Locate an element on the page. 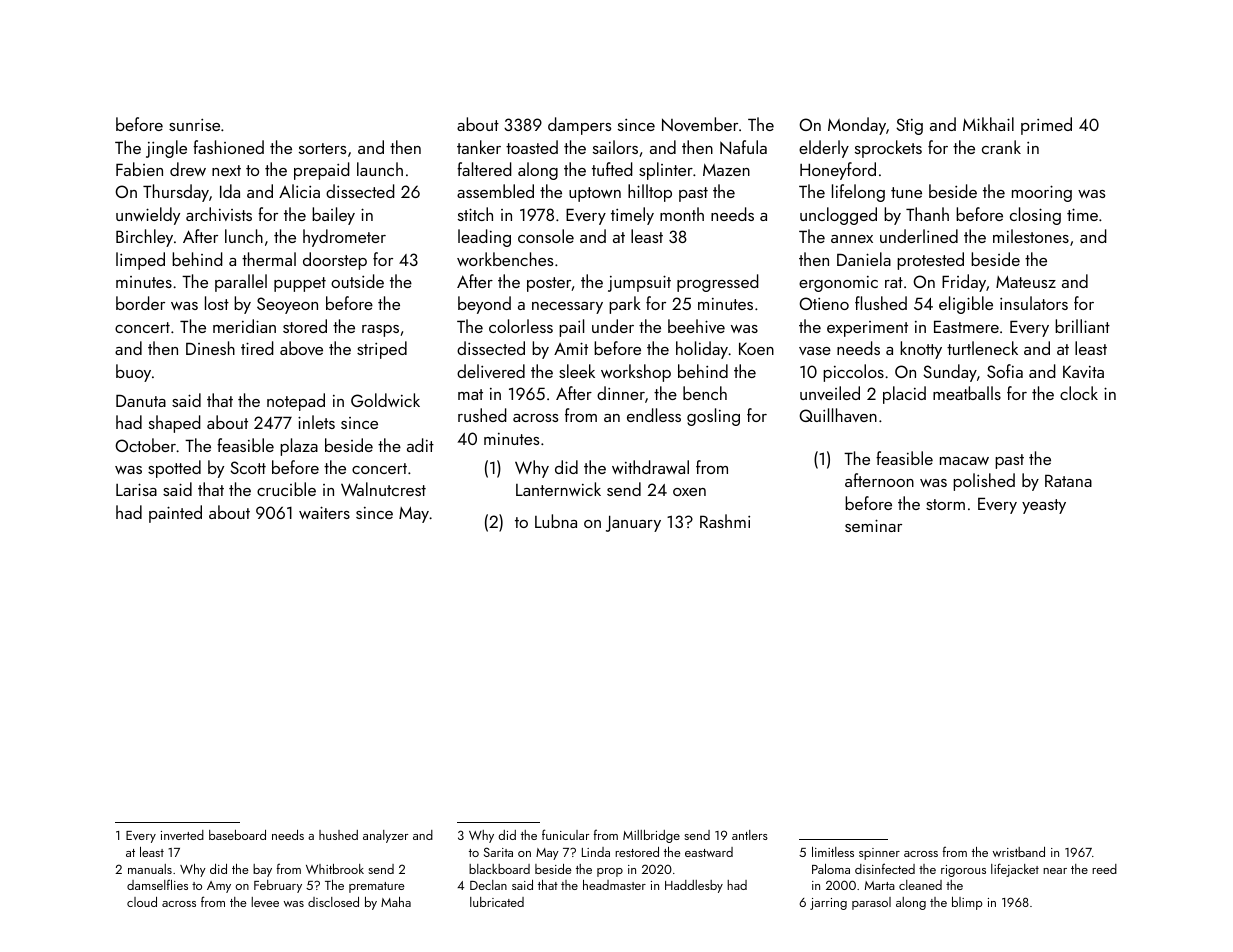 This document has width=1233, height=952. funicular is located at coordinates (565, 834).
